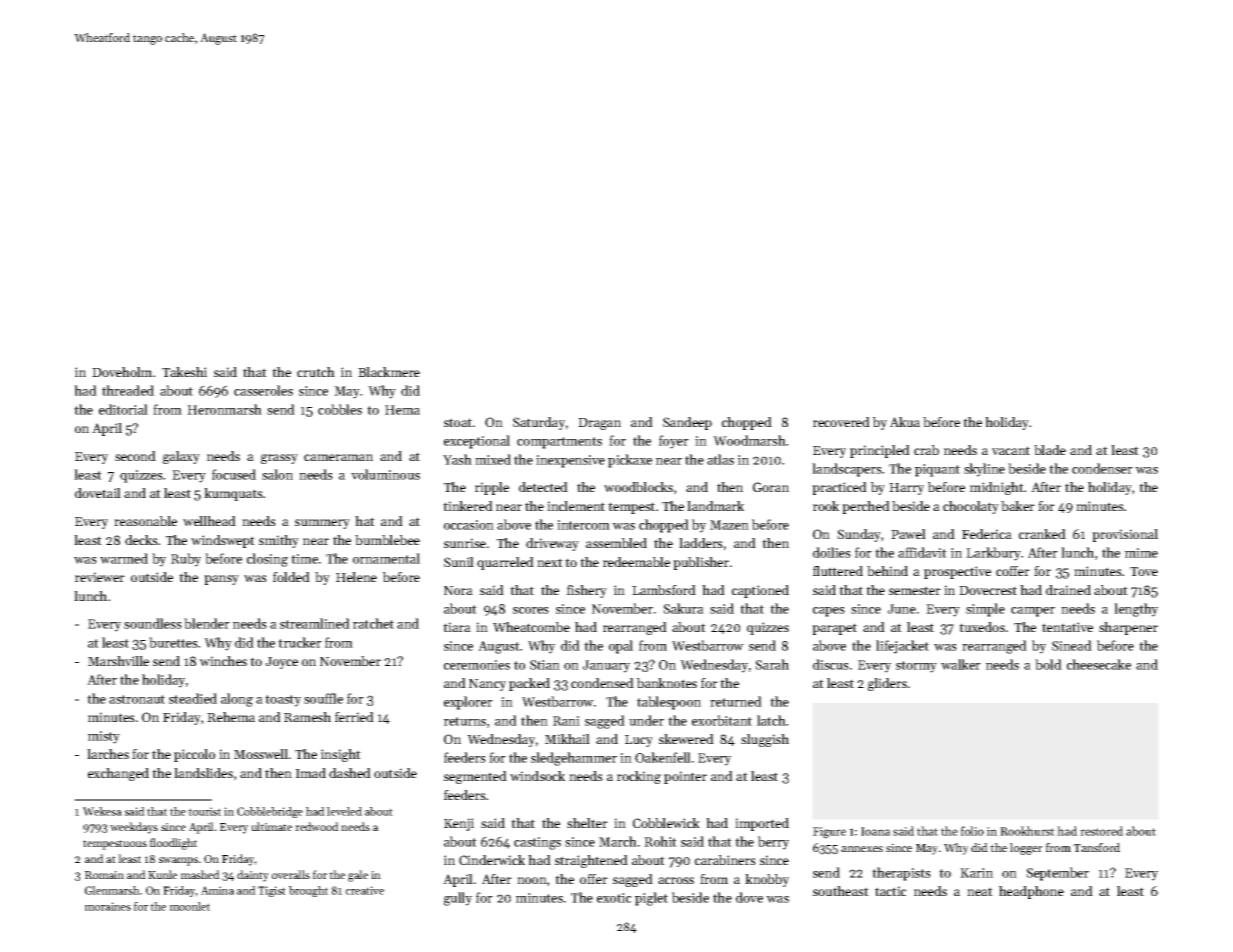 This image has height=952, width=1233. I want to click on Akua, so click(905, 422).
